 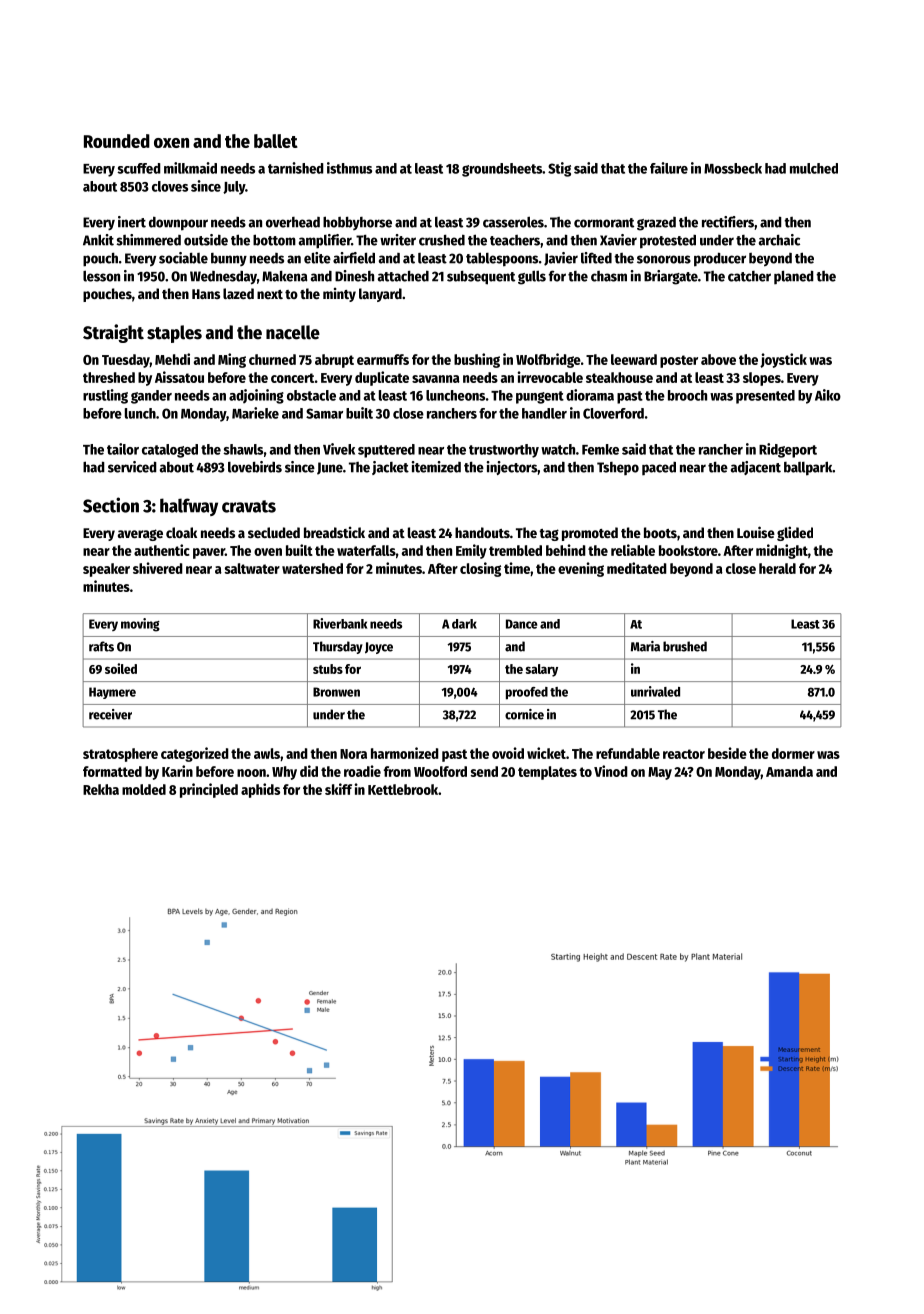 What do you see at coordinates (559, 169) in the screenshot?
I see `Stig` at bounding box center [559, 169].
